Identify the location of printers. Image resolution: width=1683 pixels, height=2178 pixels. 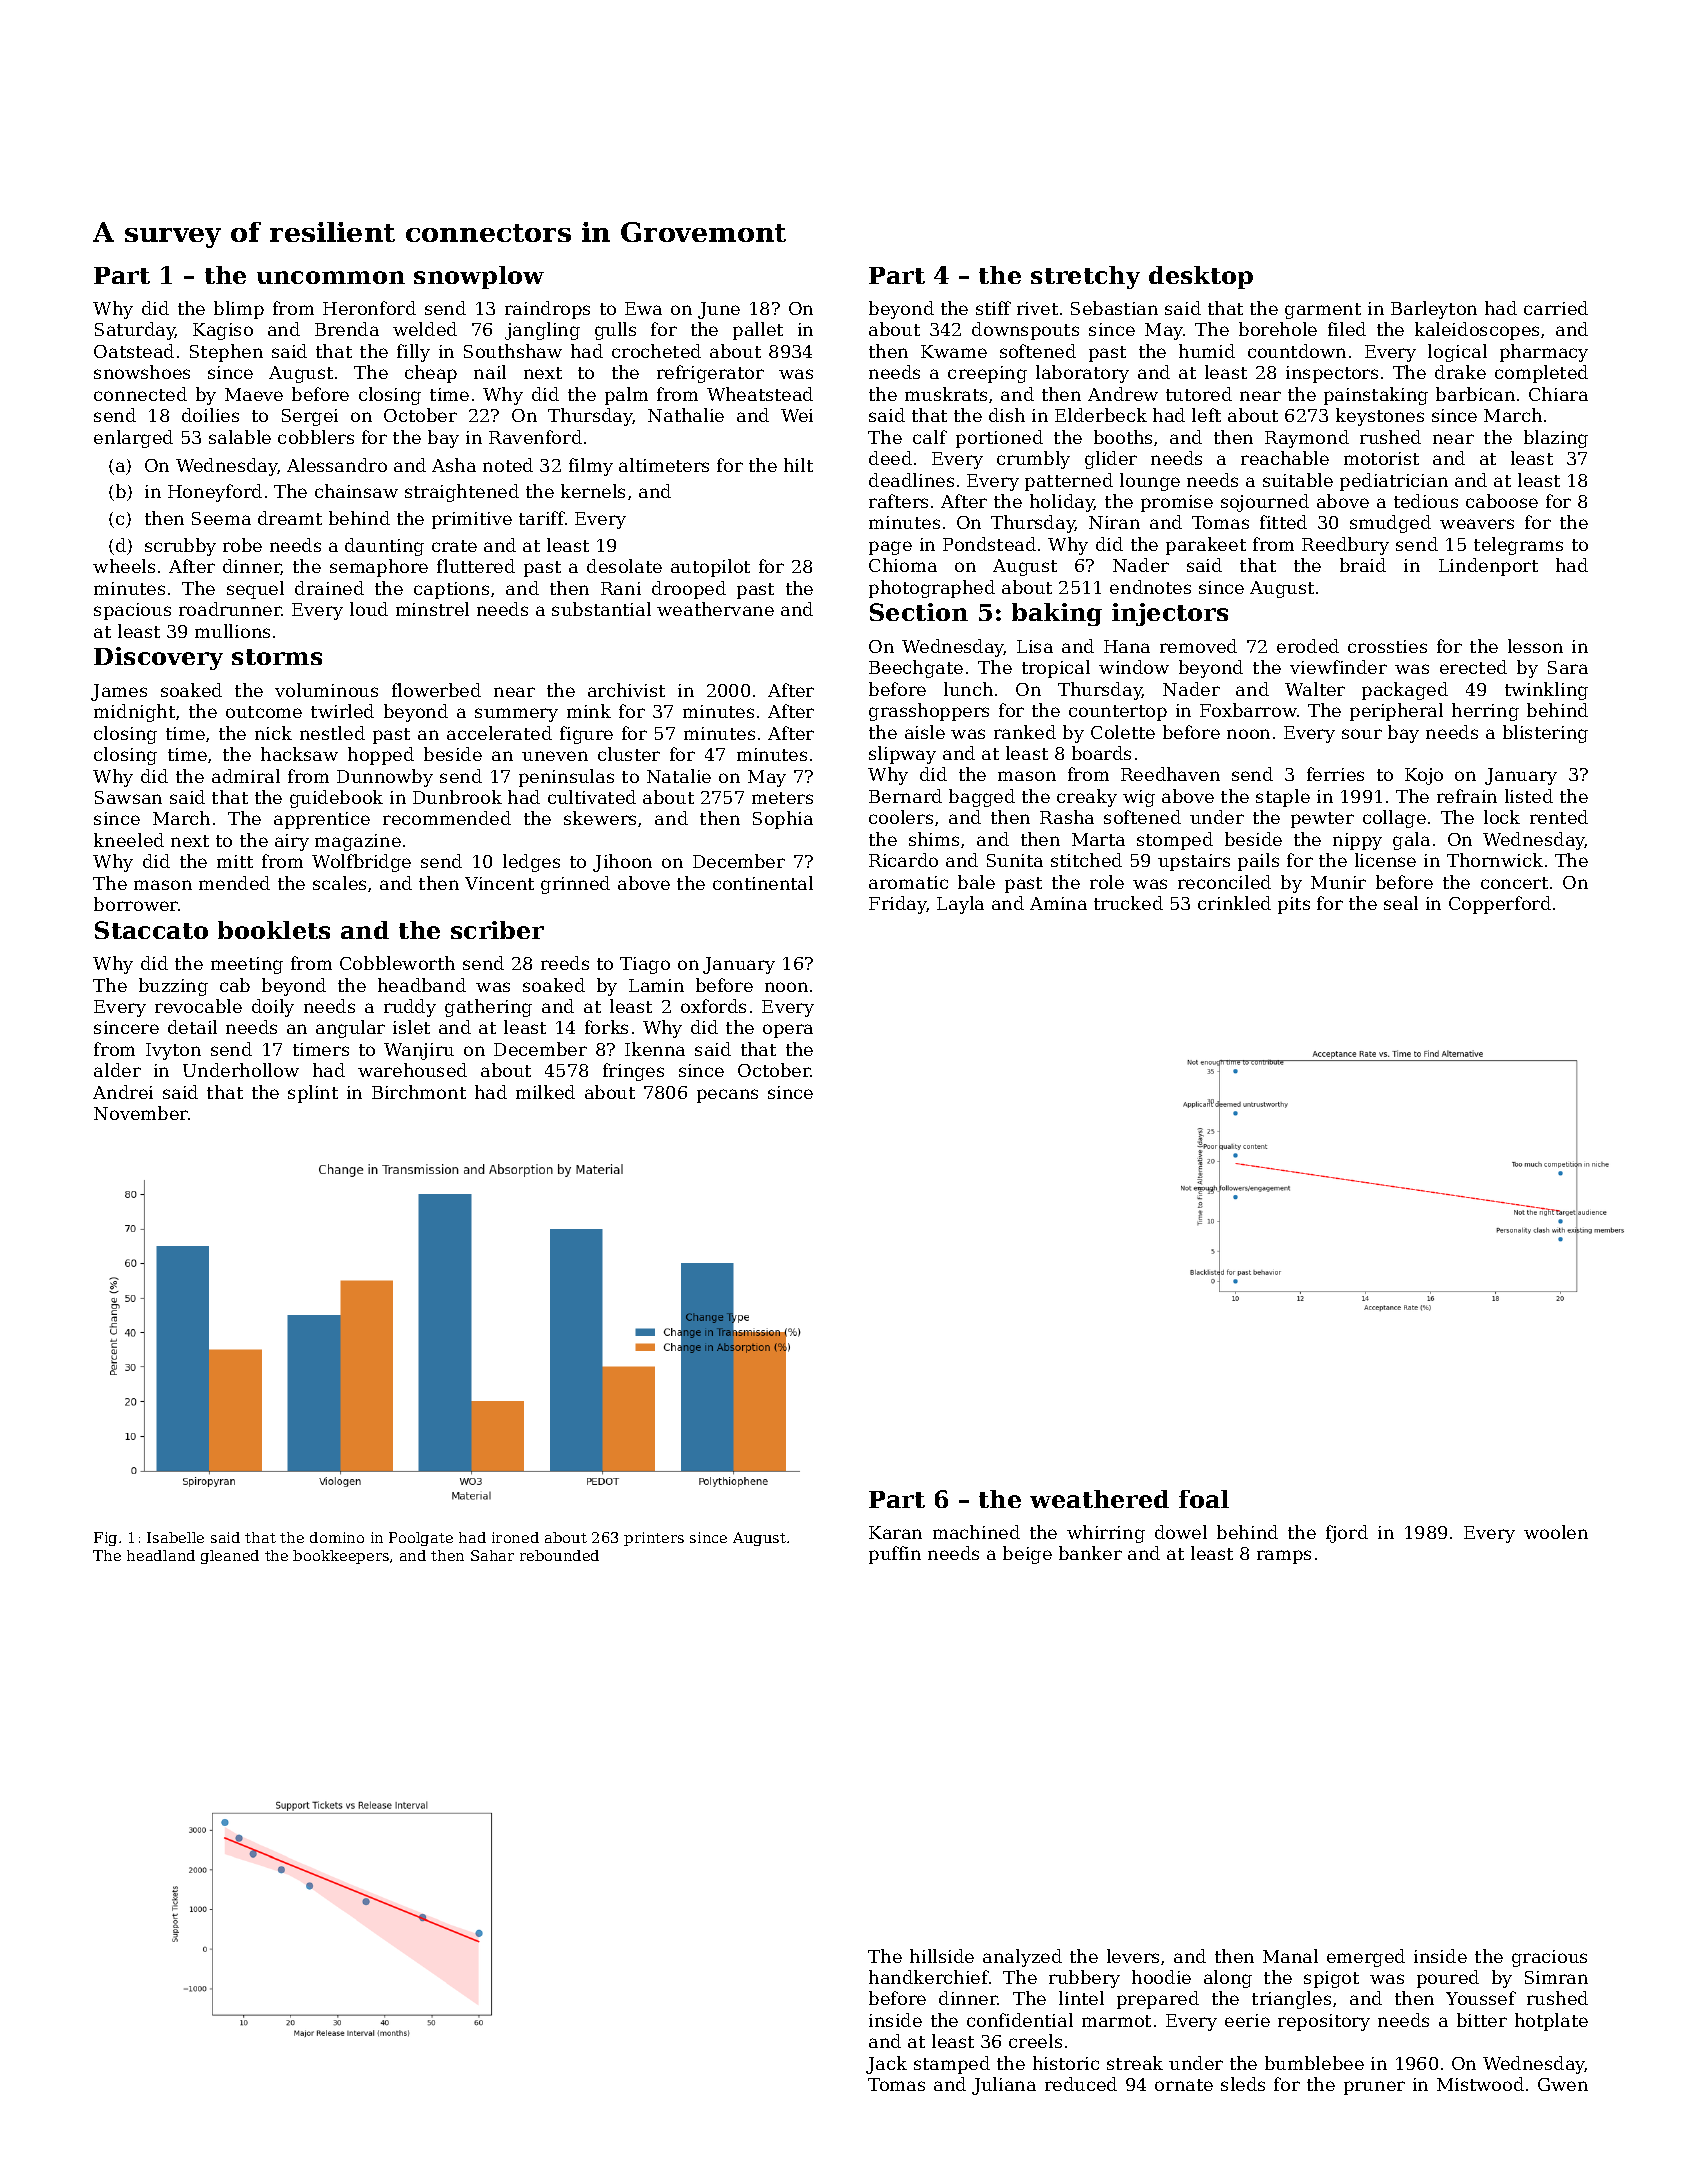
(654, 1539).
